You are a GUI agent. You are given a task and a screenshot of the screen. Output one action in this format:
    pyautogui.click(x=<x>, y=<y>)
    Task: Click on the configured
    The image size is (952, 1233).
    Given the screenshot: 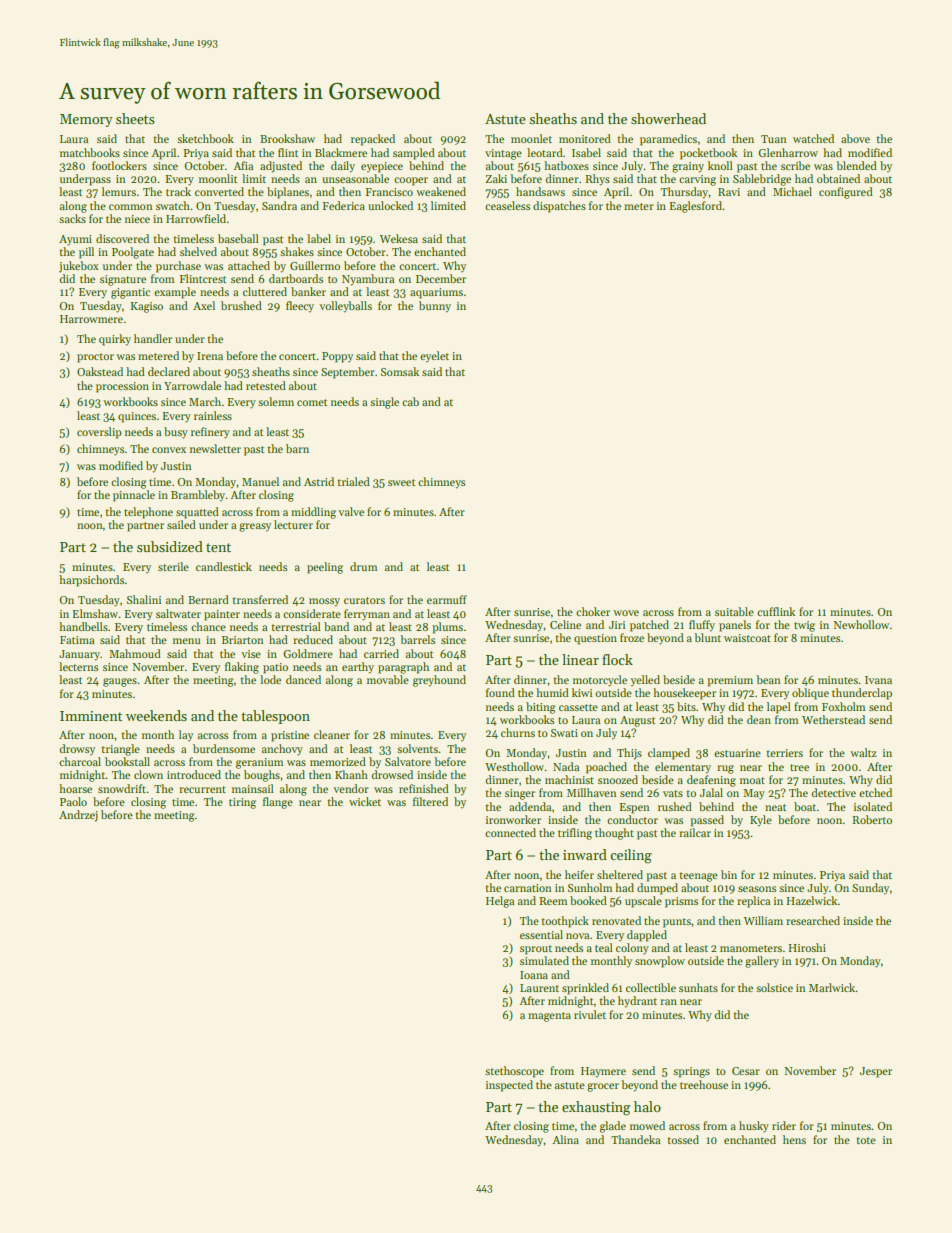 What is the action you would take?
    pyautogui.click(x=846, y=193)
